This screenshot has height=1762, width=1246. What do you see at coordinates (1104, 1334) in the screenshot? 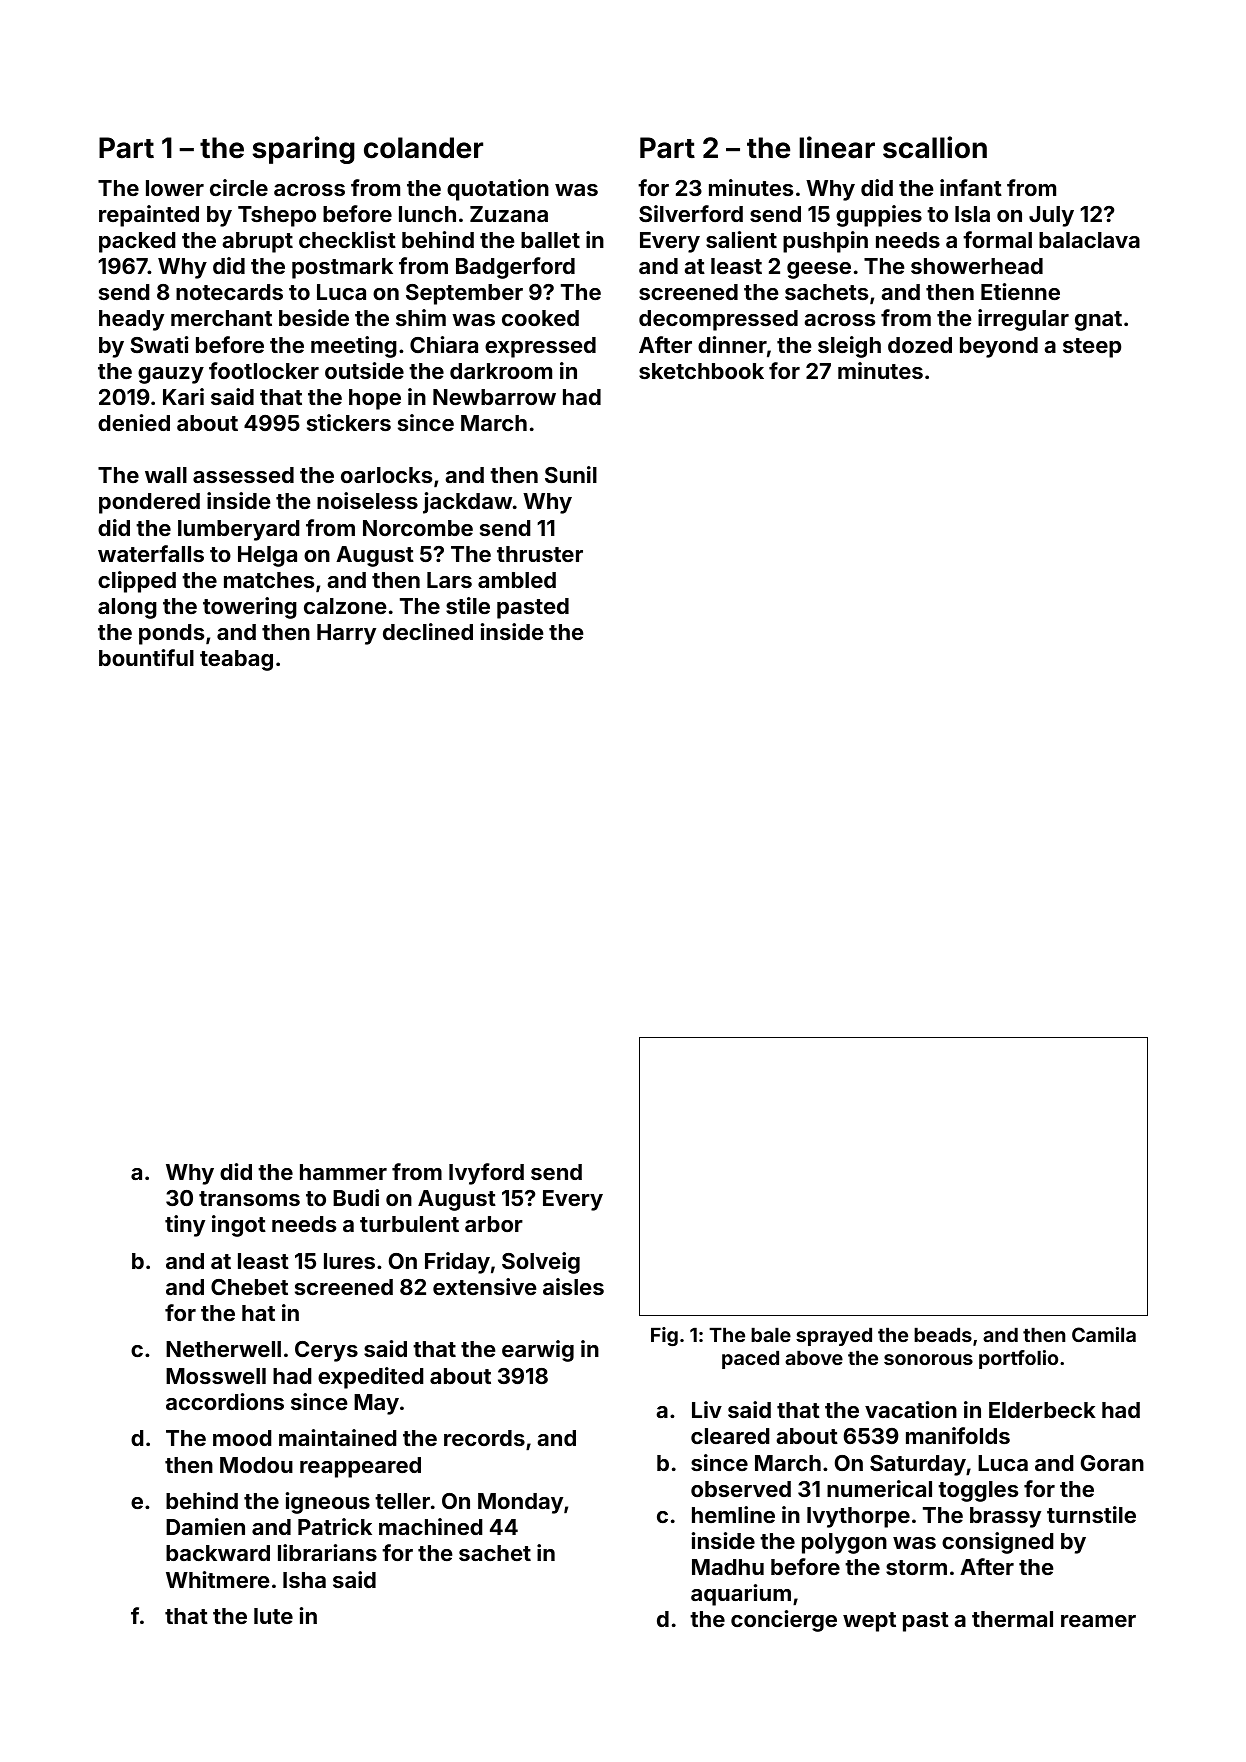
I see `Camila` at bounding box center [1104, 1334].
